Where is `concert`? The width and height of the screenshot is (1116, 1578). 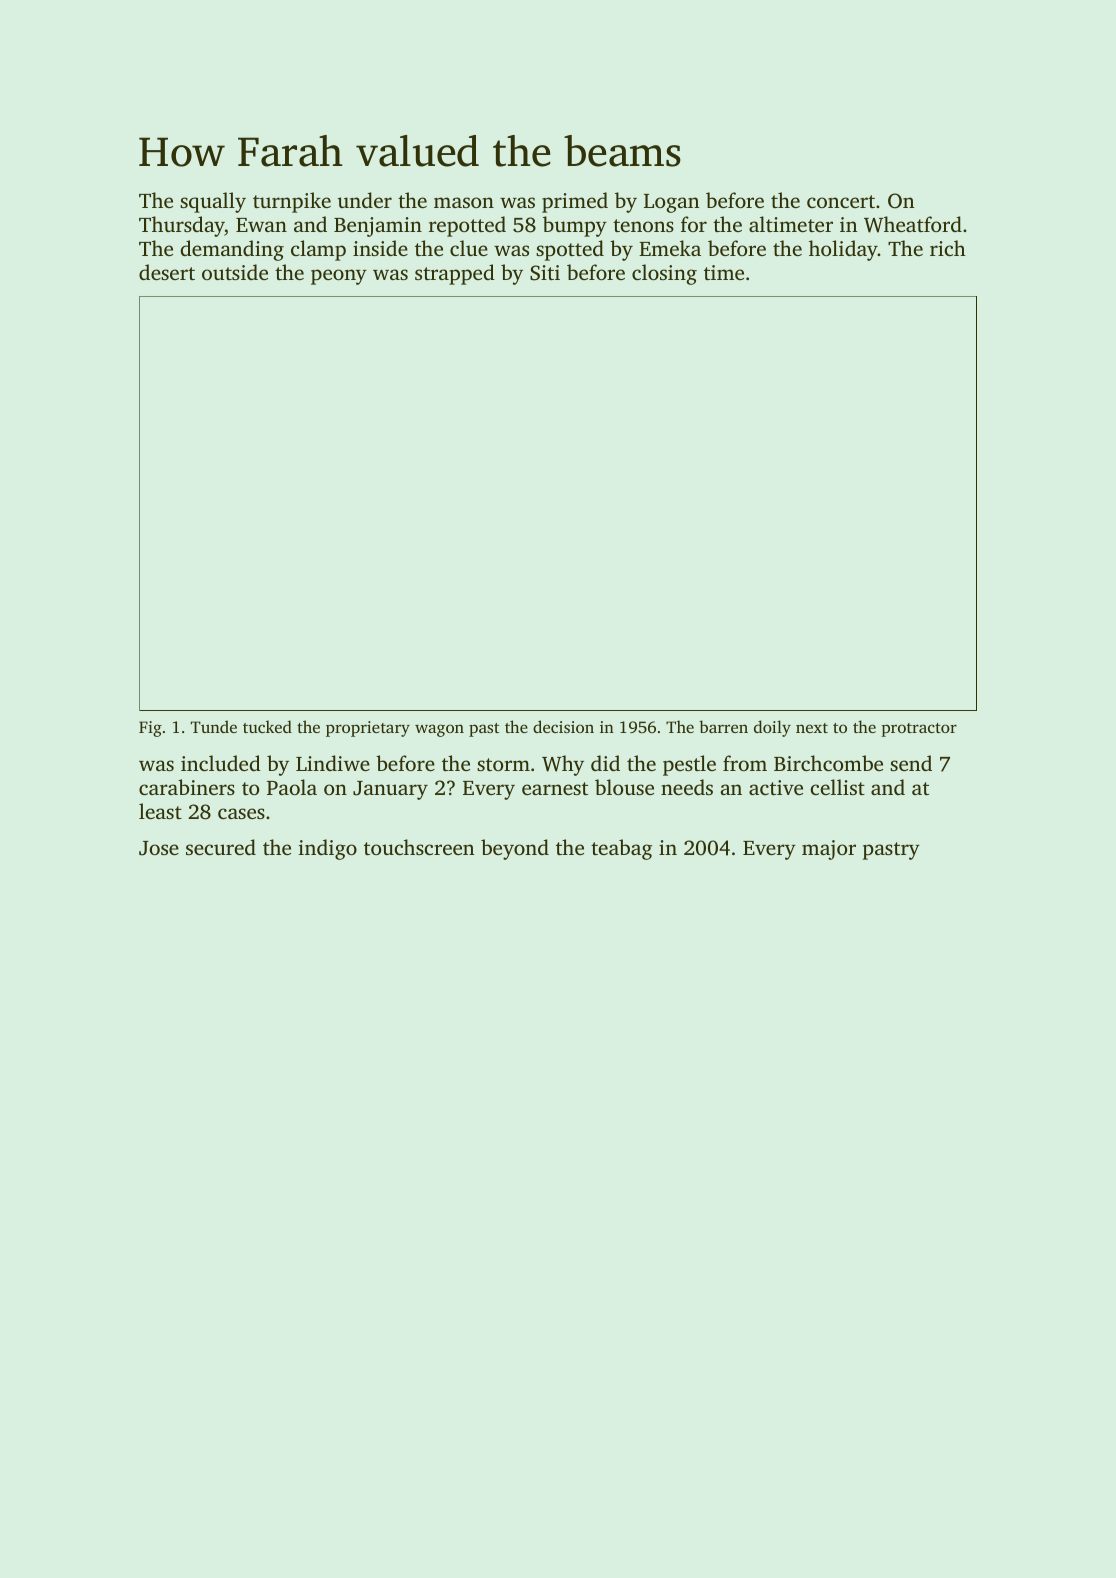 concert is located at coordinates (841, 201).
